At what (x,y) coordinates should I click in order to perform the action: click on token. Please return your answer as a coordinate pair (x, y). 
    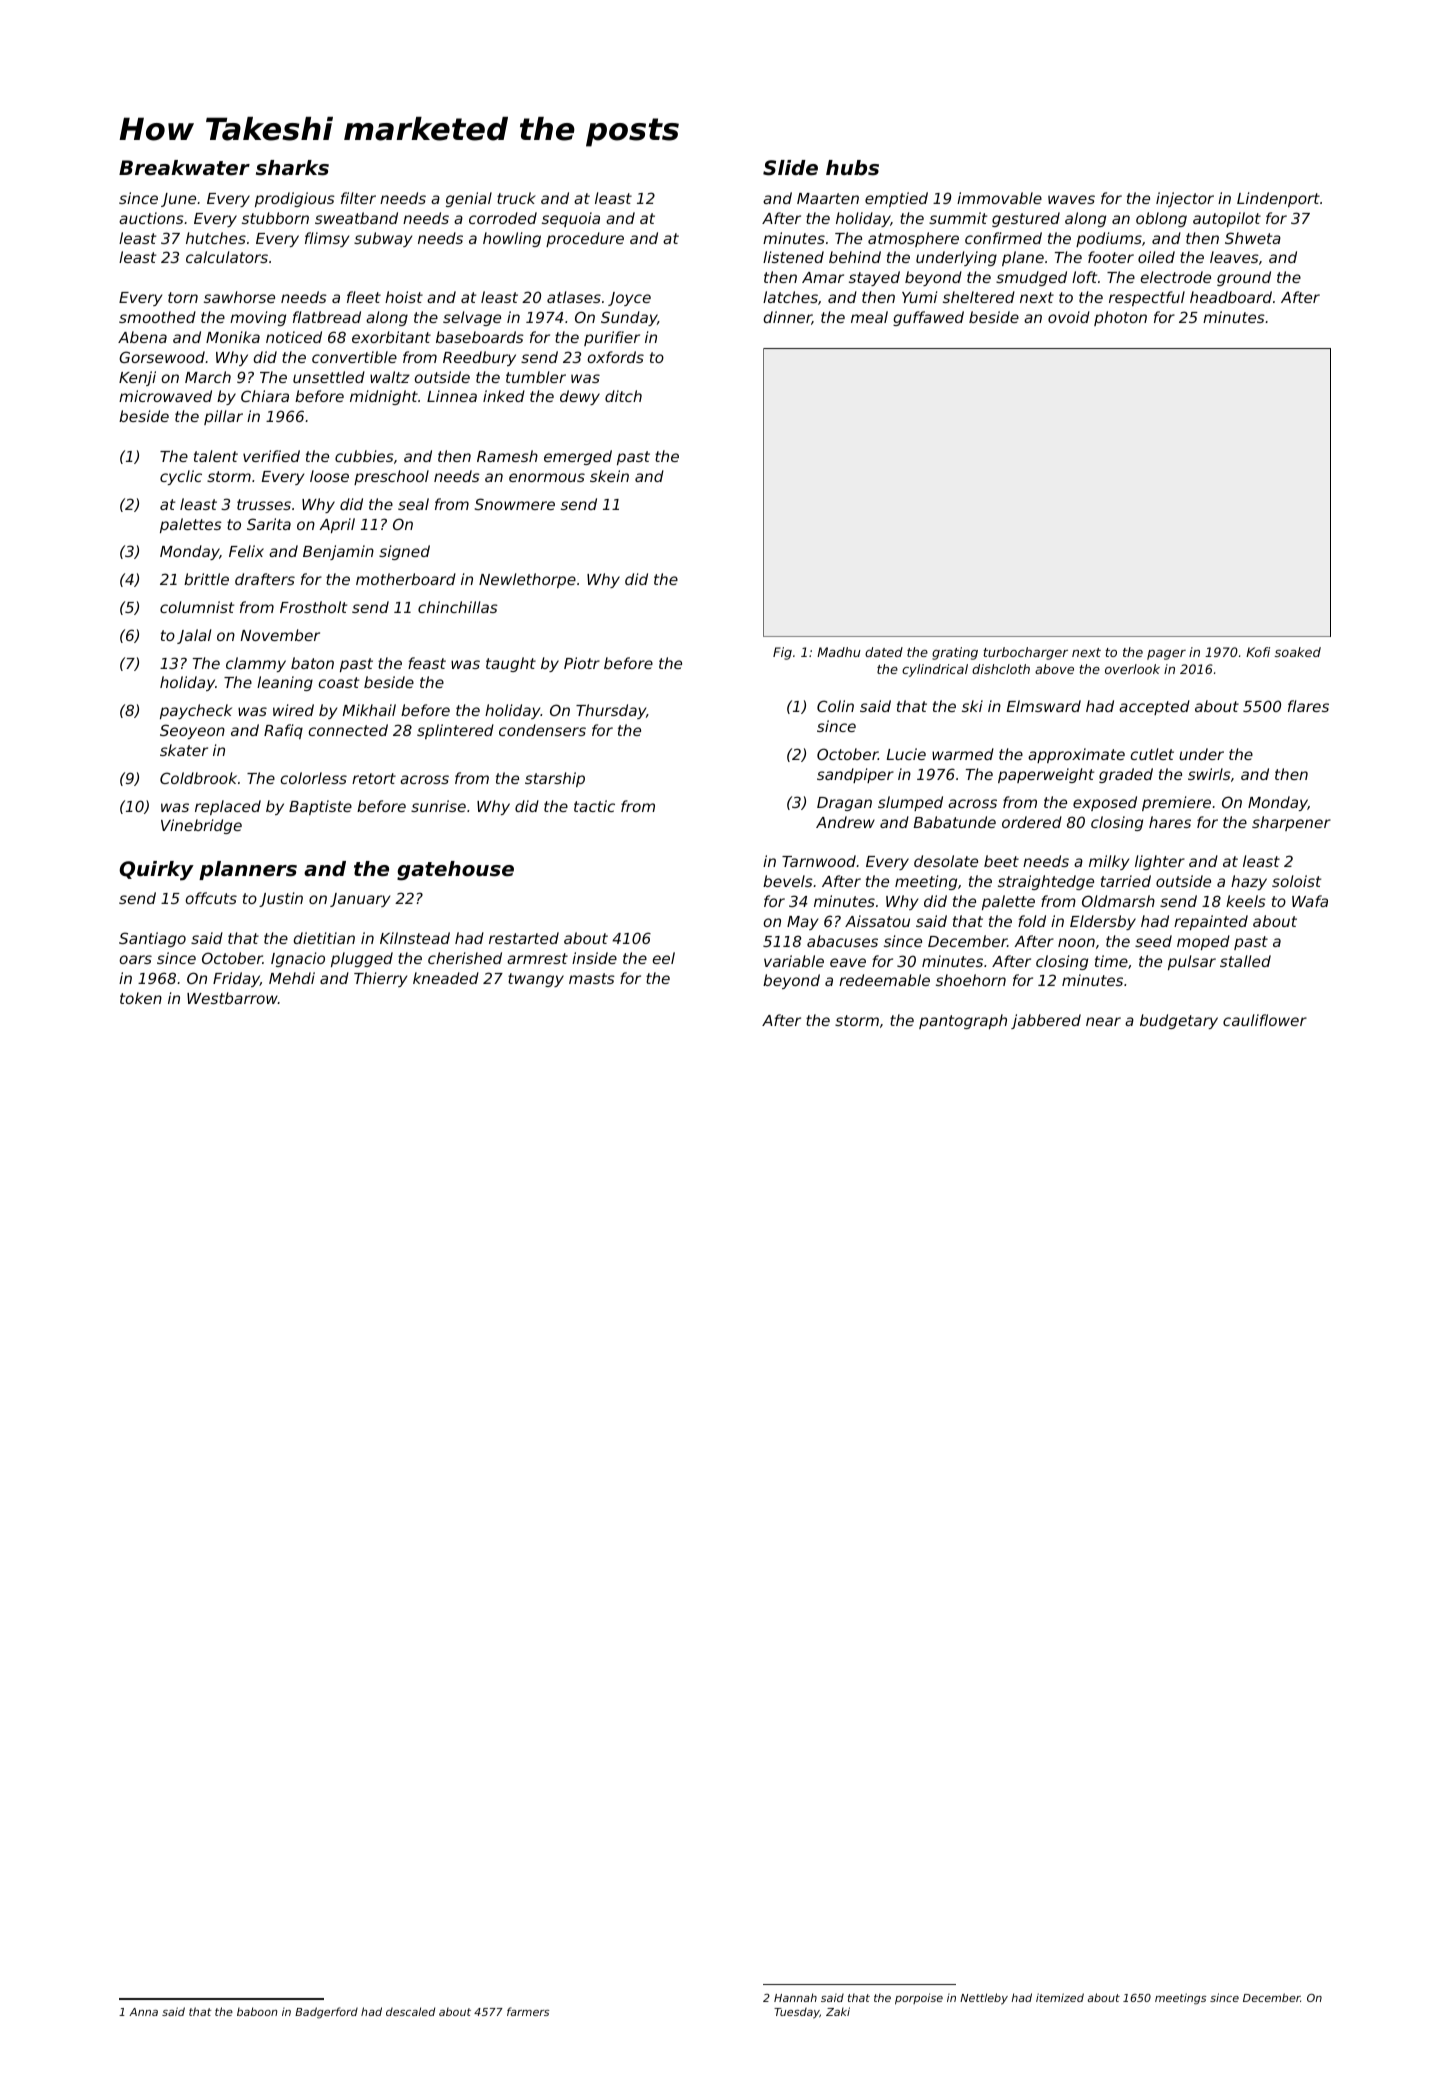
    Looking at the image, I should click on (141, 998).
